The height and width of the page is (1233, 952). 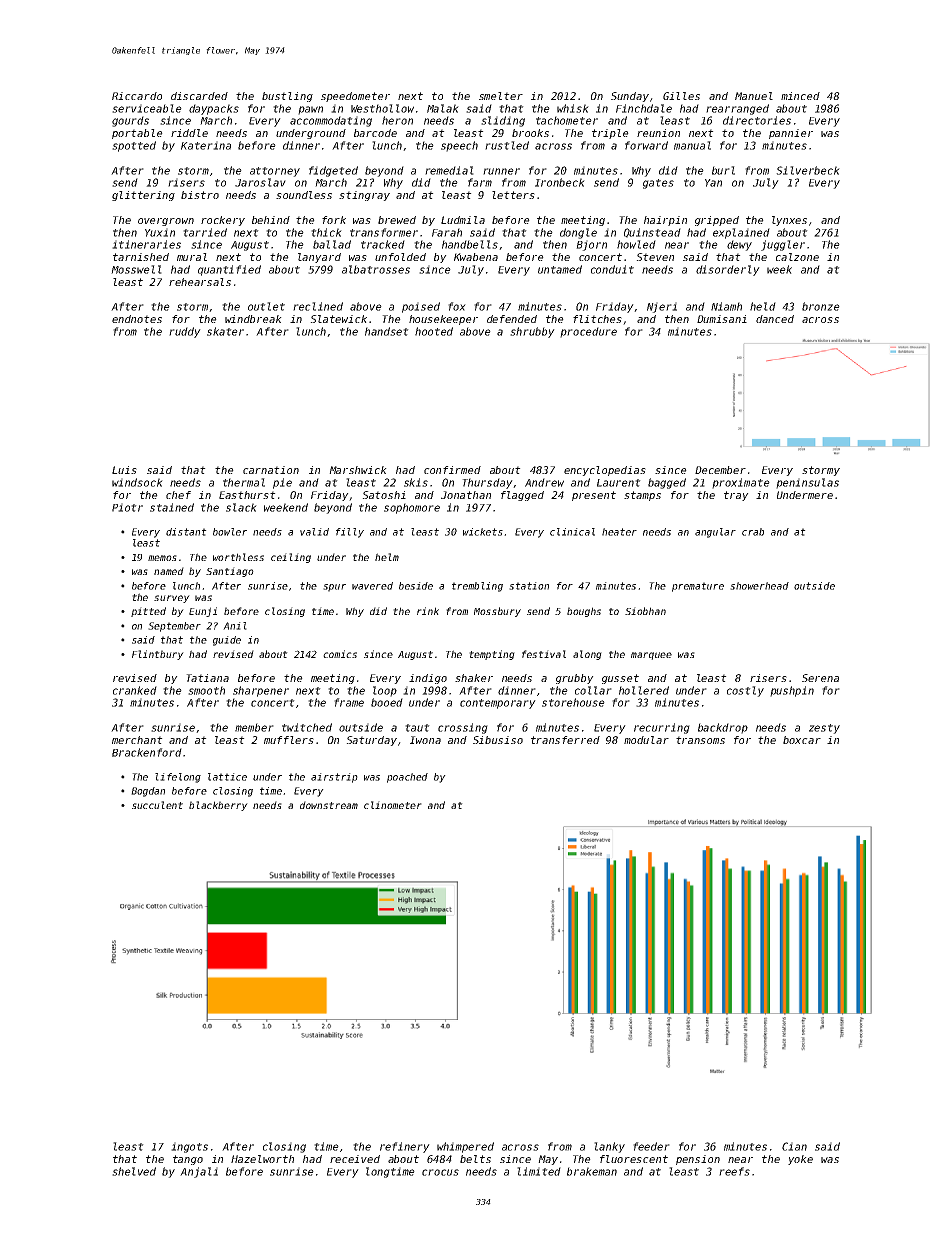 I want to click on Bogdan, so click(x=148, y=792).
